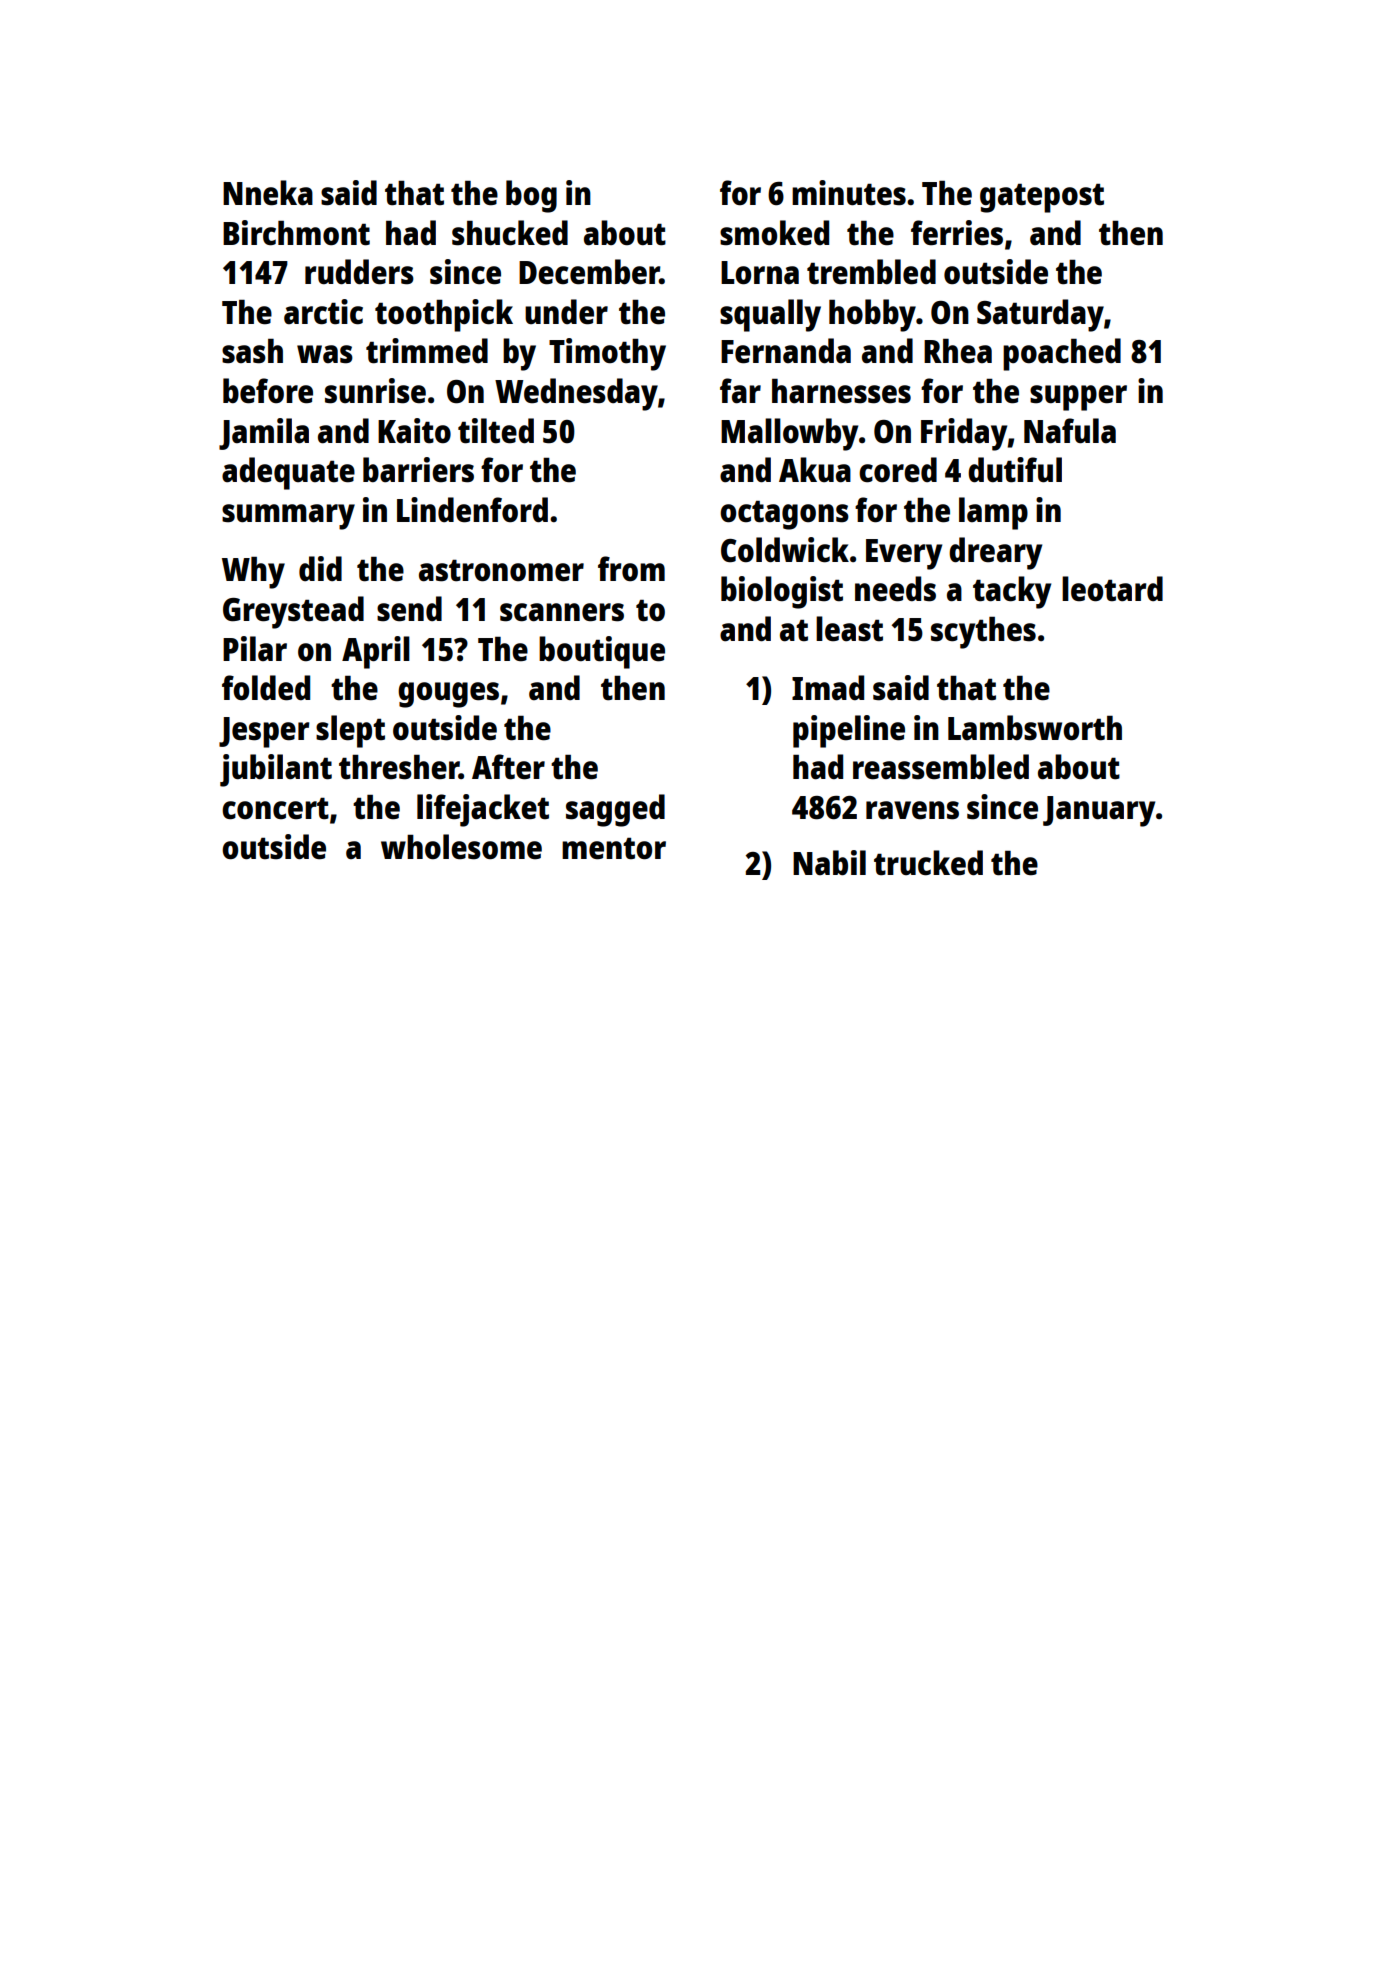 This screenshot has height=1969, width=1386. I want to click on supper, so click(1078, 398).
